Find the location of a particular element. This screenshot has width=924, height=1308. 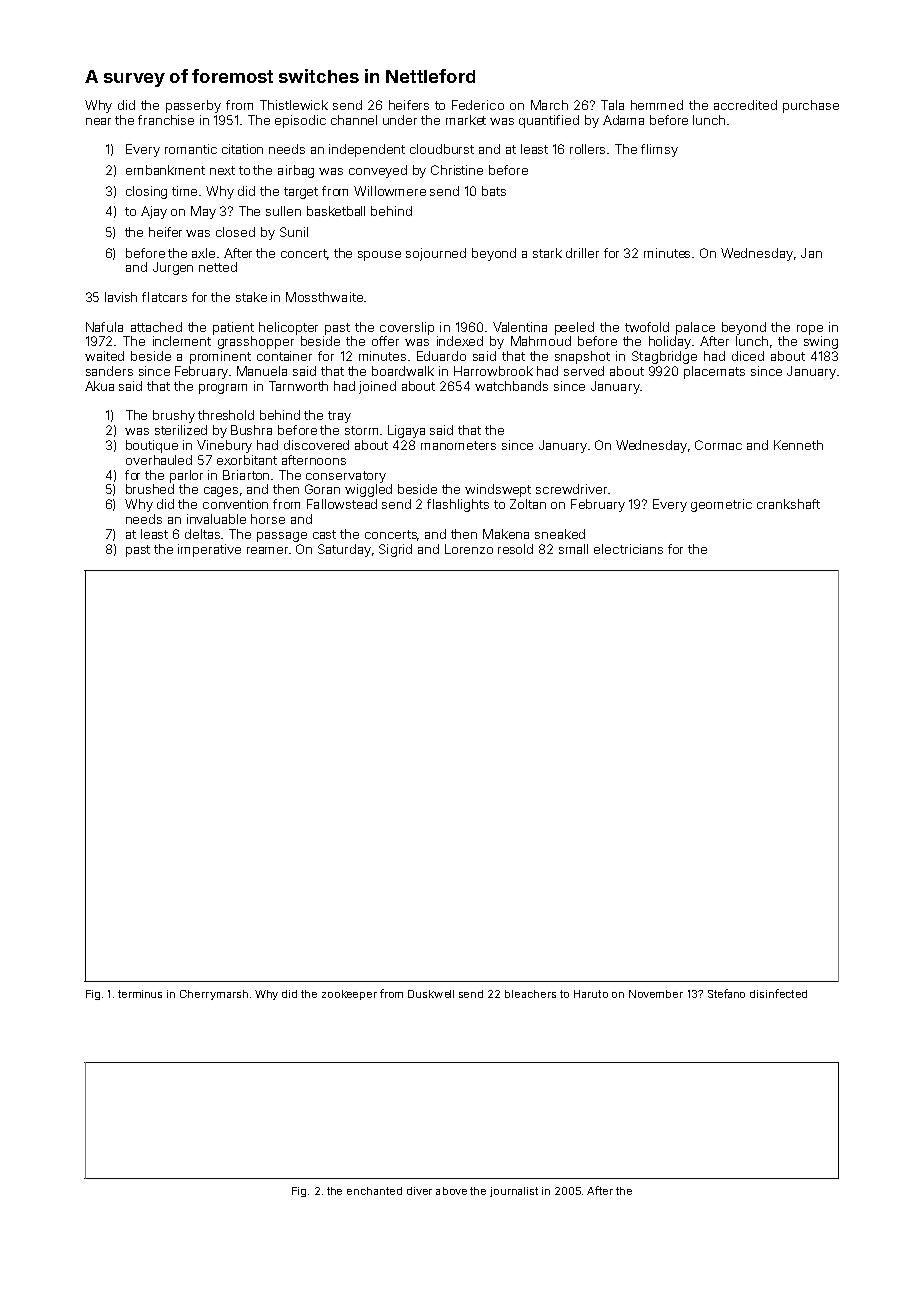

conservatory is located at coordinates (346, 477).
